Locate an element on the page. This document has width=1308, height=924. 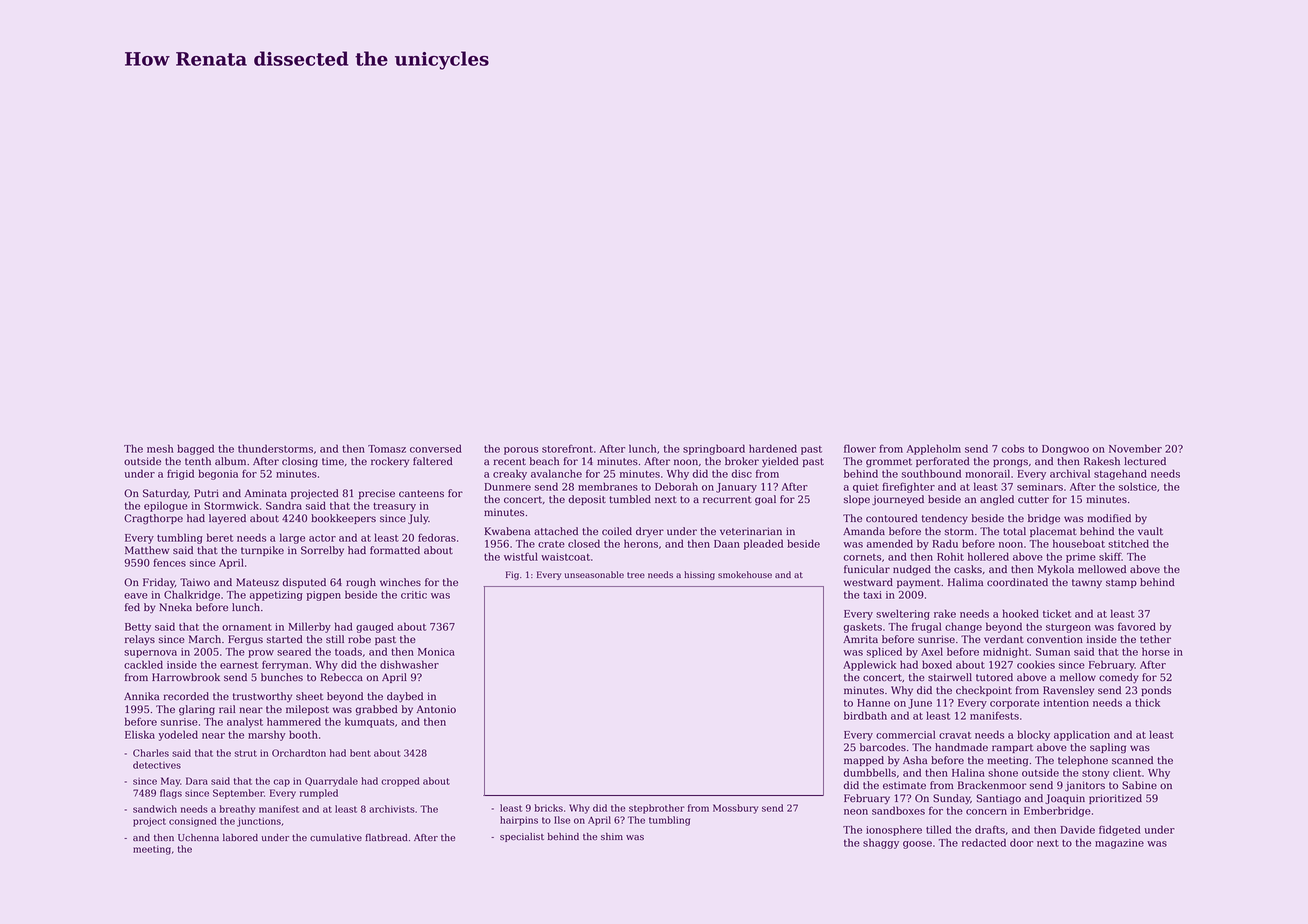
favored is located at coordinates (1137, 626).
